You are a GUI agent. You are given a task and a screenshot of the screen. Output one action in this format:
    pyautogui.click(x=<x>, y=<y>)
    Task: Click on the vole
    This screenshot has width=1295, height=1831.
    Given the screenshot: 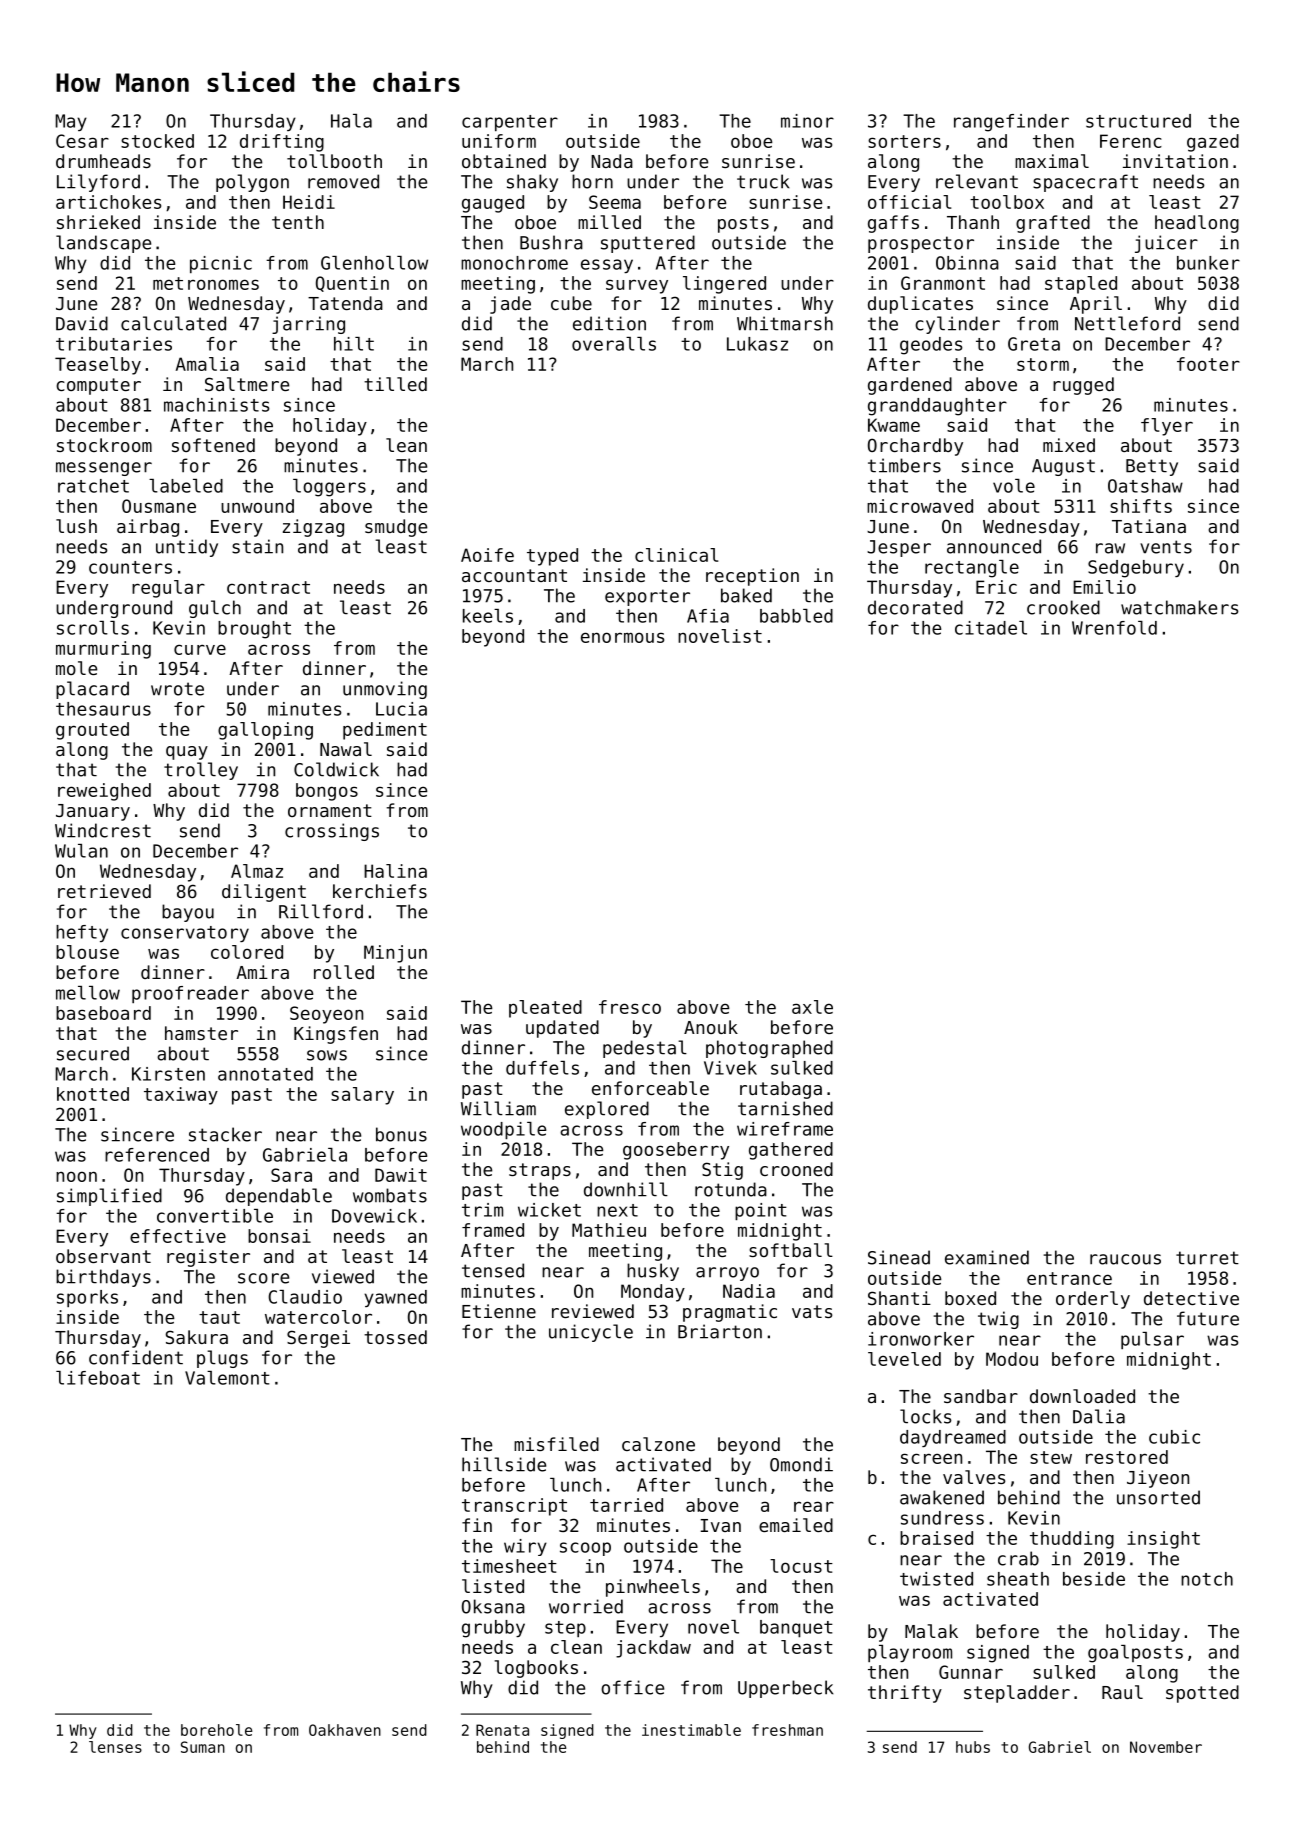 What is the action you would take?
    pyautogui.click(x=1014, y=486)
